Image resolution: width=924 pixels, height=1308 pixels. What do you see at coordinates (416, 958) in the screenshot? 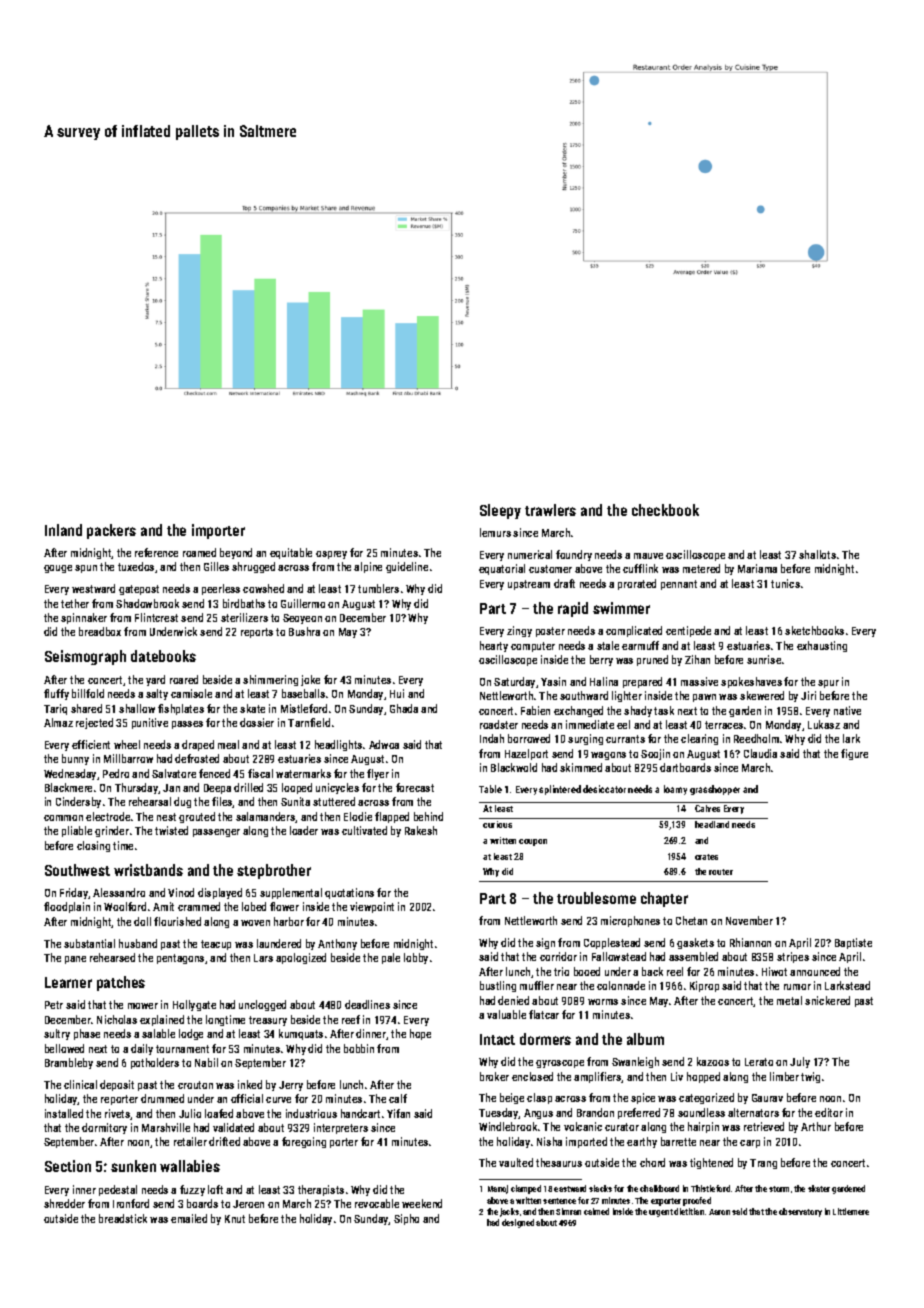
I see `lobby` at bounding box center [416, 958].
